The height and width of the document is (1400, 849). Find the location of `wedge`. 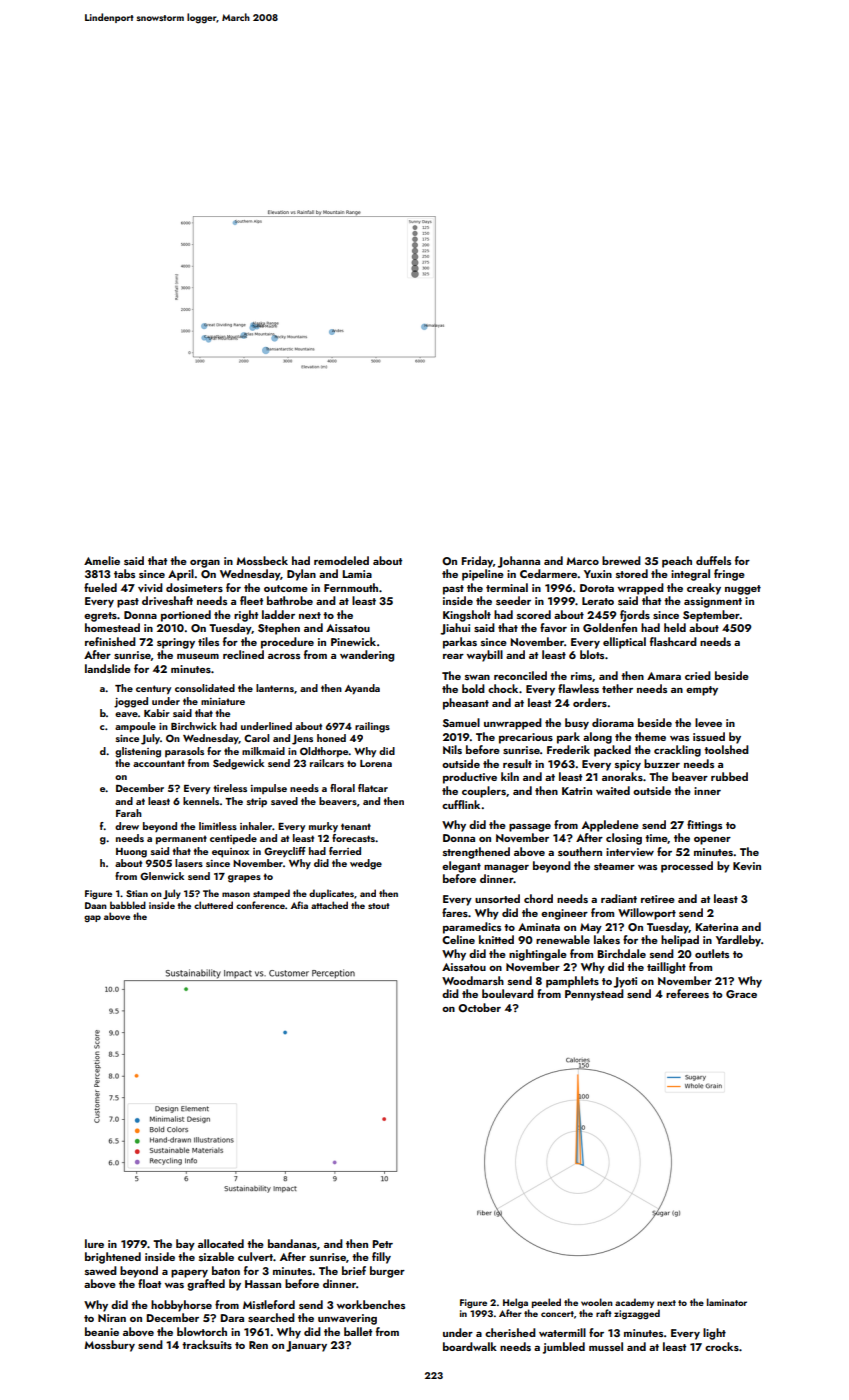

wedge is located at coordinates (366, 864).
